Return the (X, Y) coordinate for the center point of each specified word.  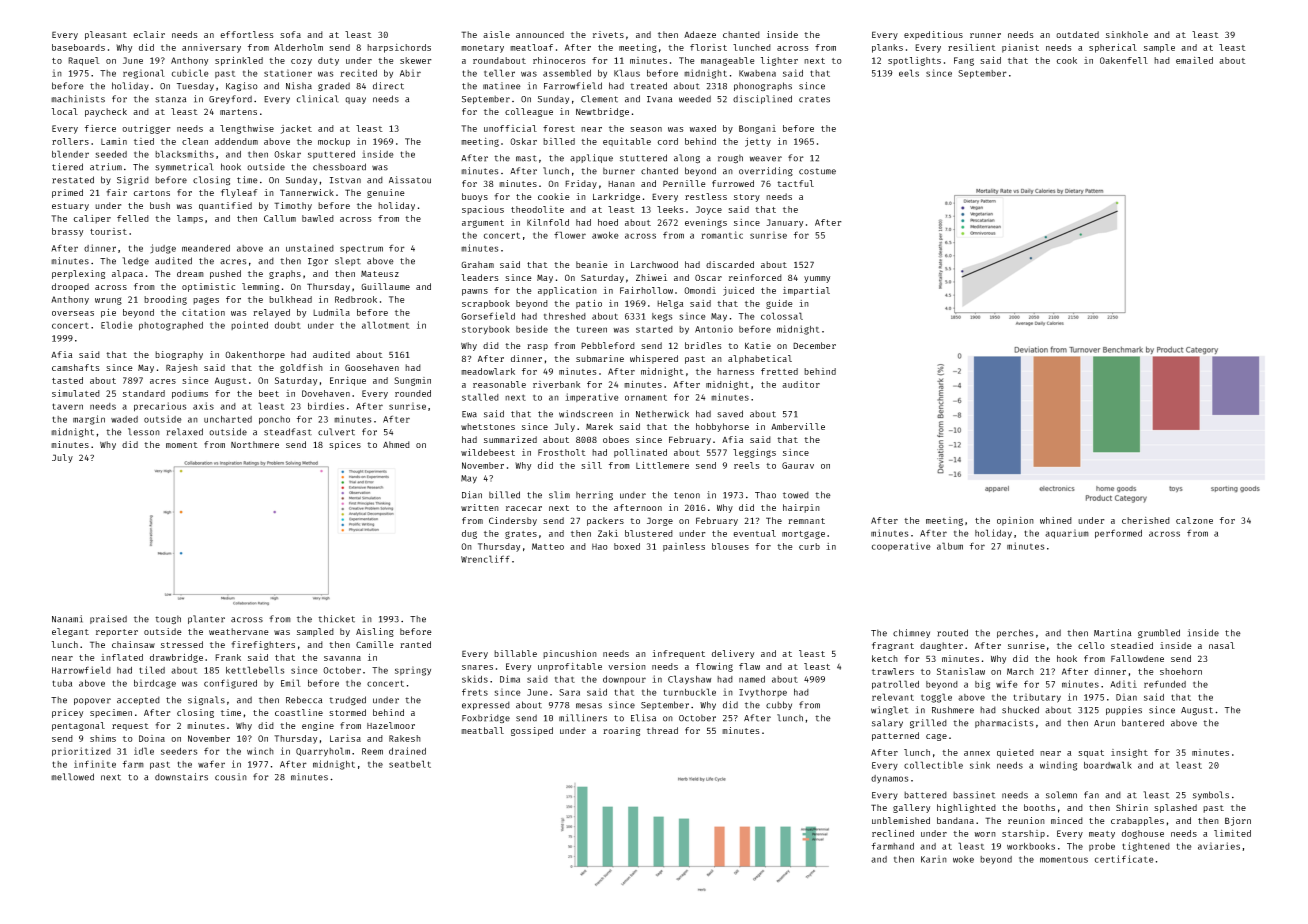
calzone (1194, 520)
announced (540, 34)
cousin (231, 777)
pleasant (106, 35)
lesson (144, 432)
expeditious (933, 35)
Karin (934, 859)
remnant (806, 521)
